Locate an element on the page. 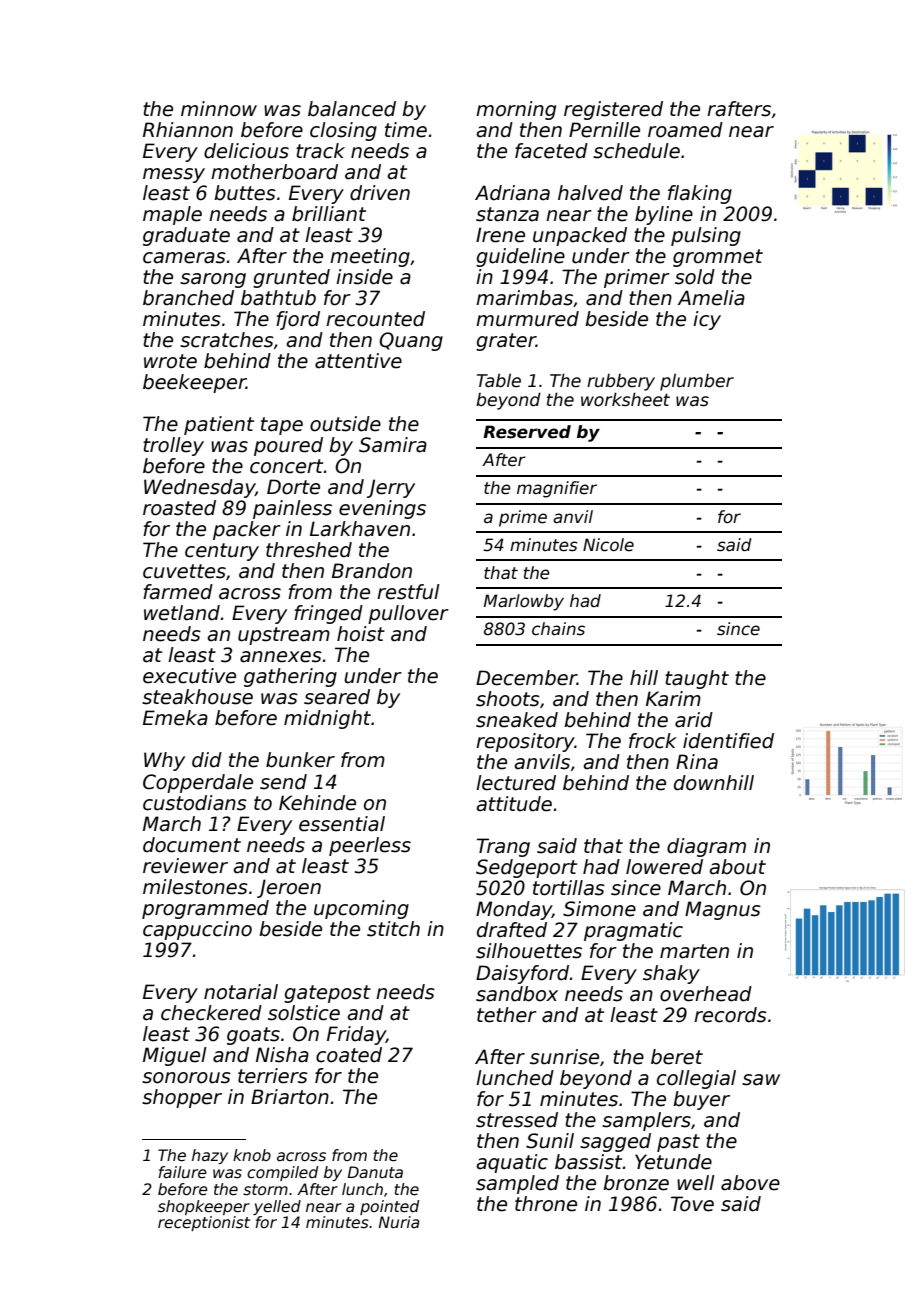 This image has width=924, height=1314. balanced is located at coordinates (352, 109).
